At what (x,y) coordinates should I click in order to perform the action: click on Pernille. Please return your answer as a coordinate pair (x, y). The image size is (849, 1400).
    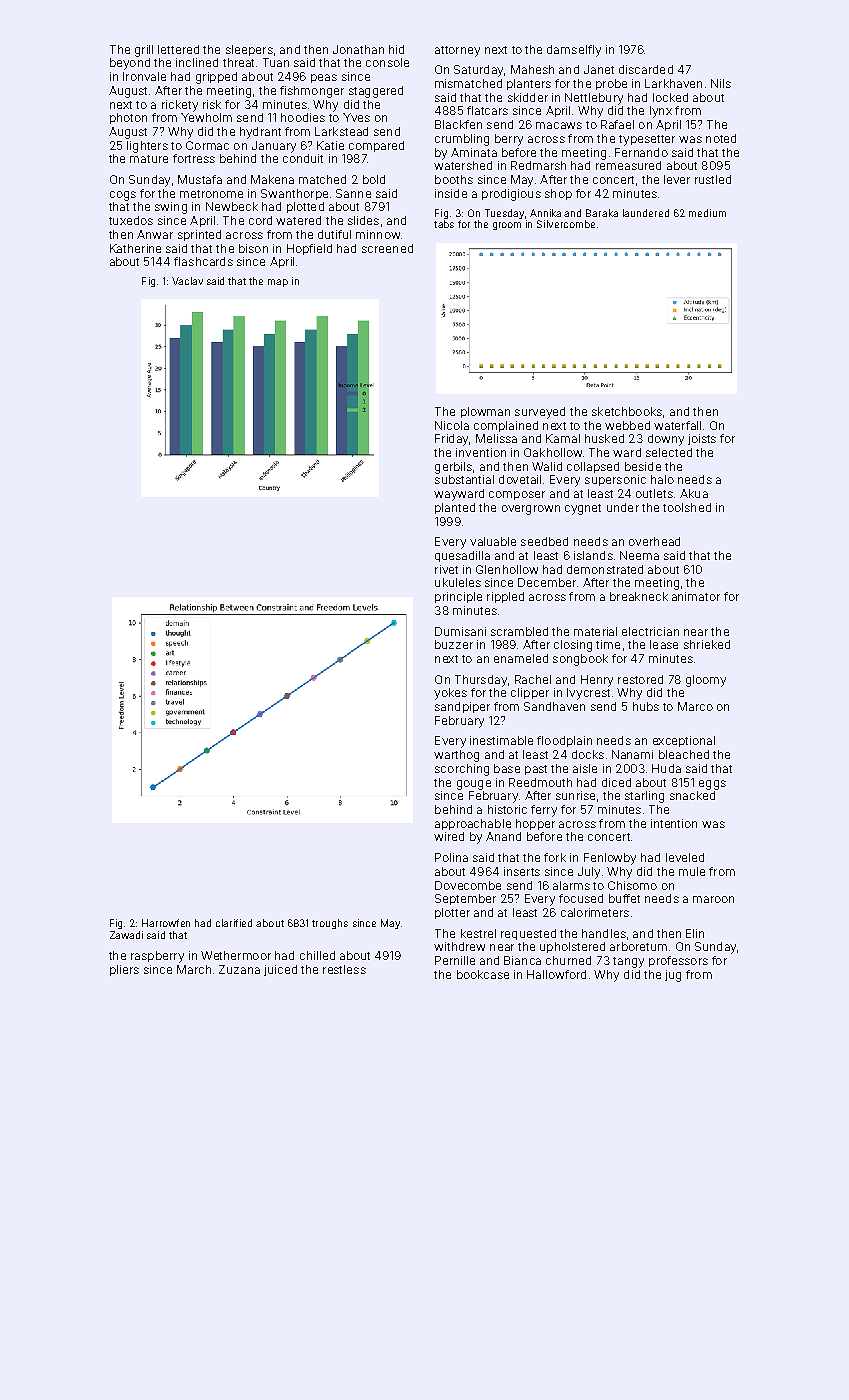
    Looking at the image, I should click on (455, 960).
